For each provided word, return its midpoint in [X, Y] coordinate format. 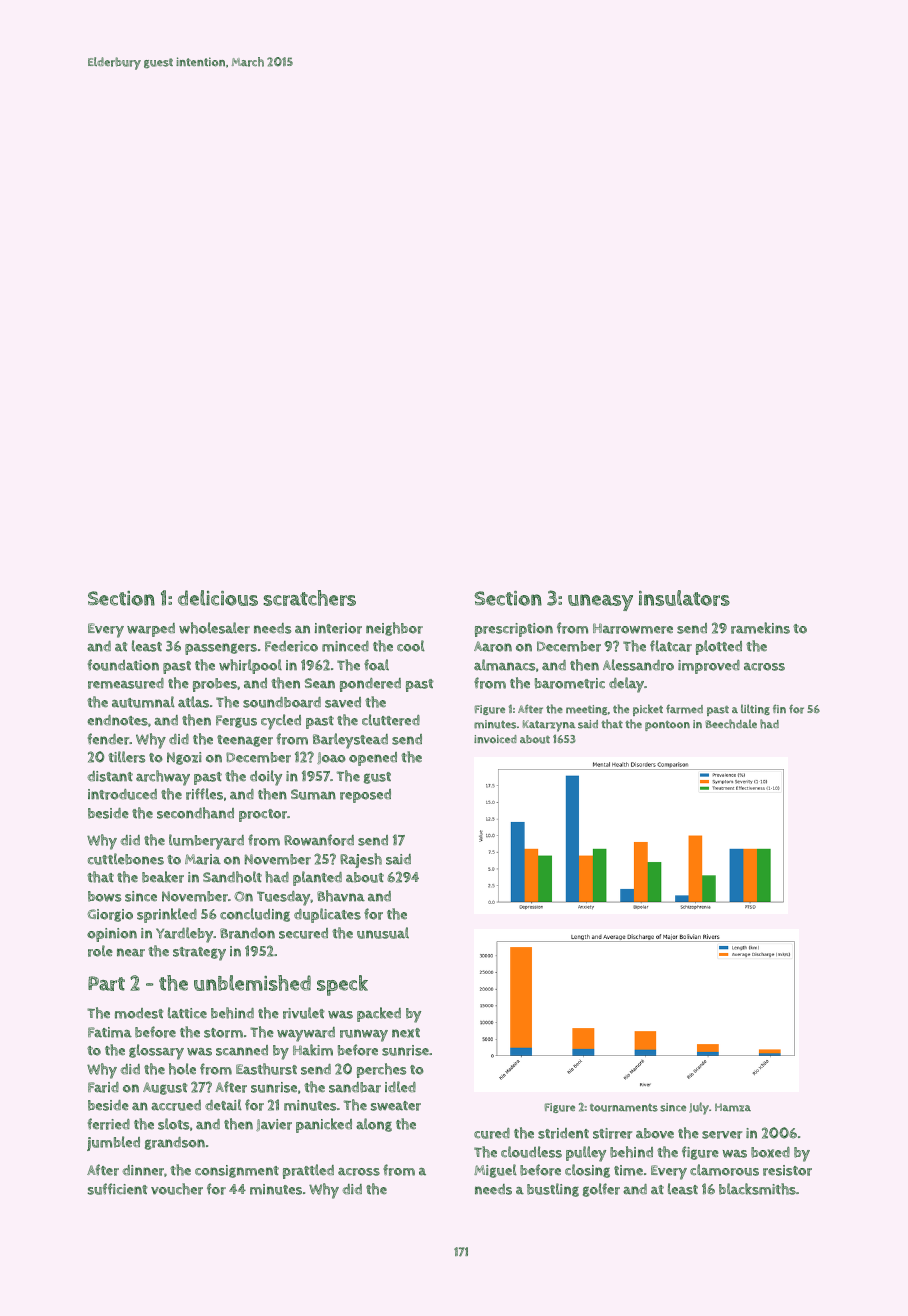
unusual [383, 933]
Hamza [733, 1107]
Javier [274, 1125]
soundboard [282, 702]
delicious [218, 598]
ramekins [760, 628]
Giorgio [110, 915]
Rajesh [361, 860]
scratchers [309, 598]
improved [709, 667]
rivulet [304, 1013]
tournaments [624, 1108]
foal [376, 665]
